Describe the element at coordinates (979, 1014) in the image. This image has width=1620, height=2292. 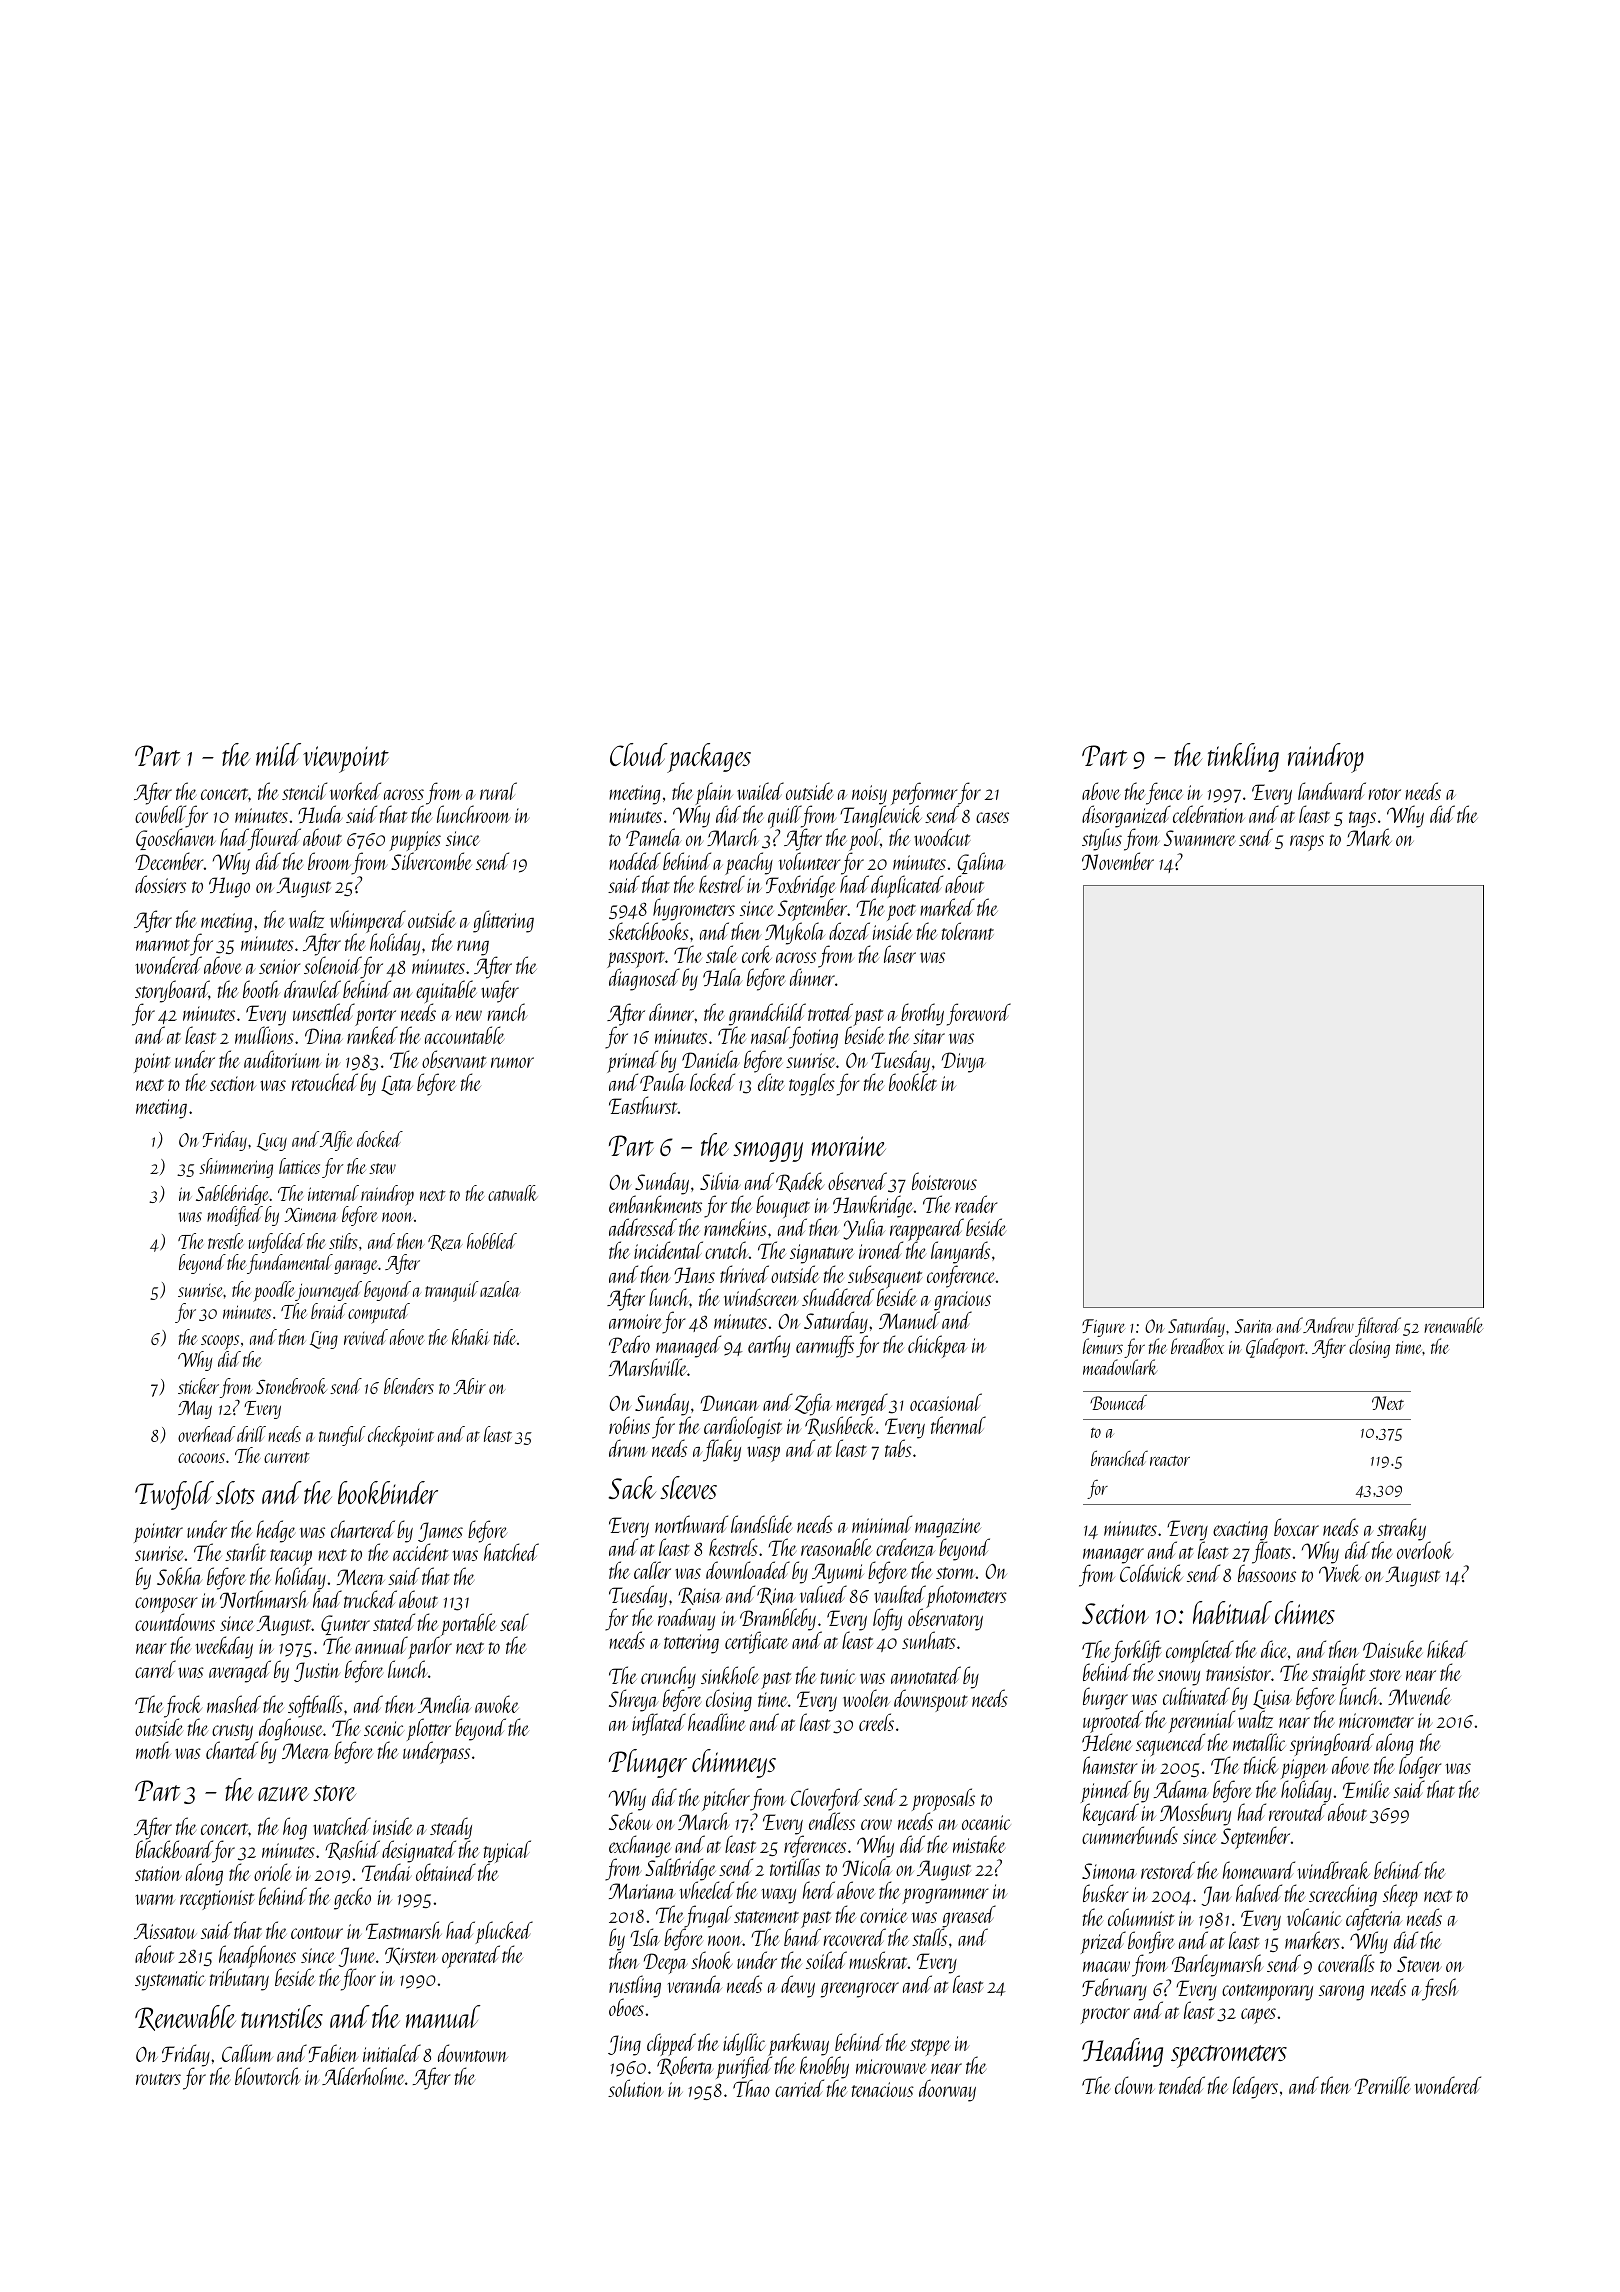
I see `foreword` at that location.
